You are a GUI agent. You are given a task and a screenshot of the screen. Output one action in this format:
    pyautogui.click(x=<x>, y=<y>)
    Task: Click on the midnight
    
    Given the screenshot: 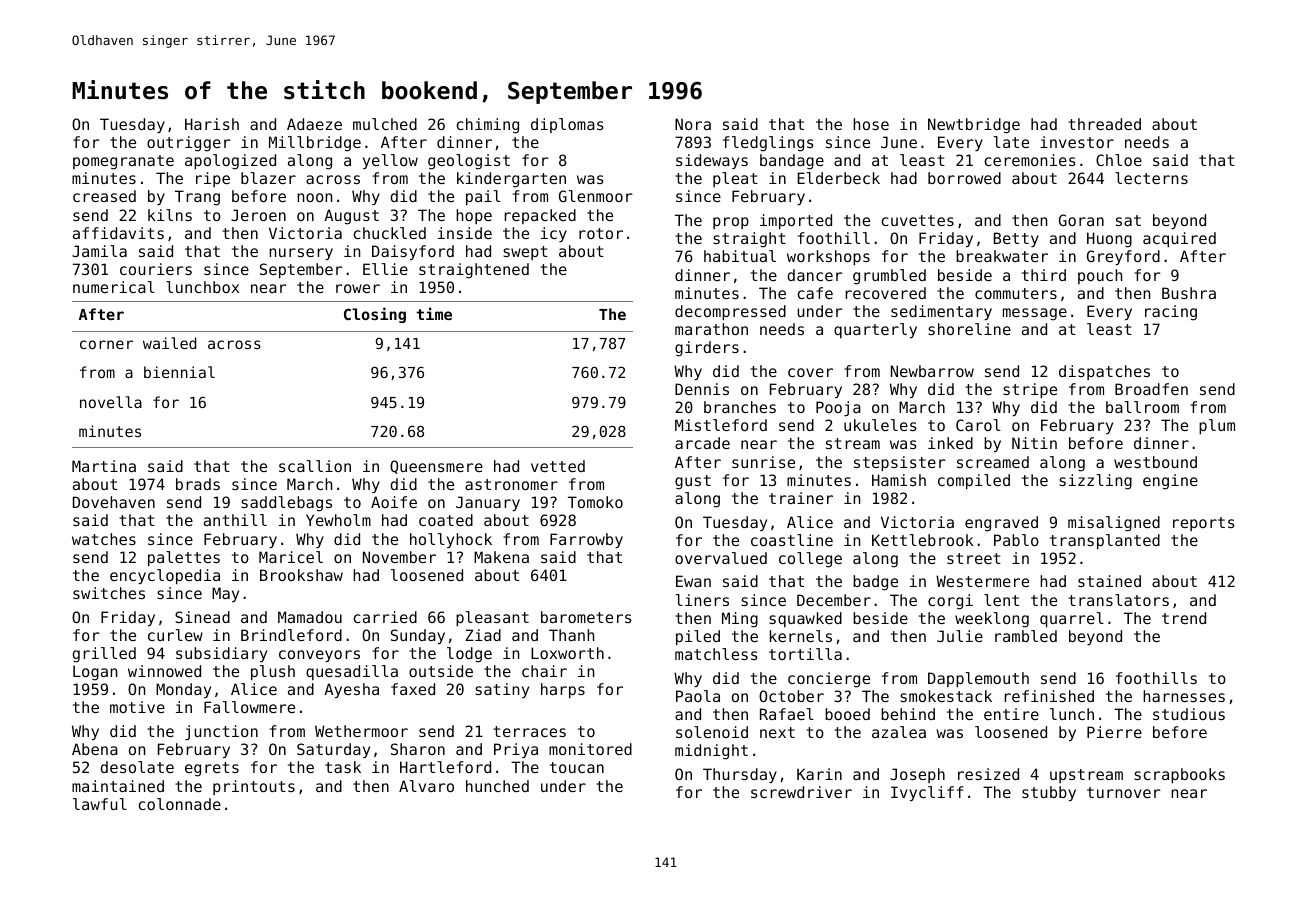 What is the action you would take?
    pyautogui.click(x=711, y=752)
